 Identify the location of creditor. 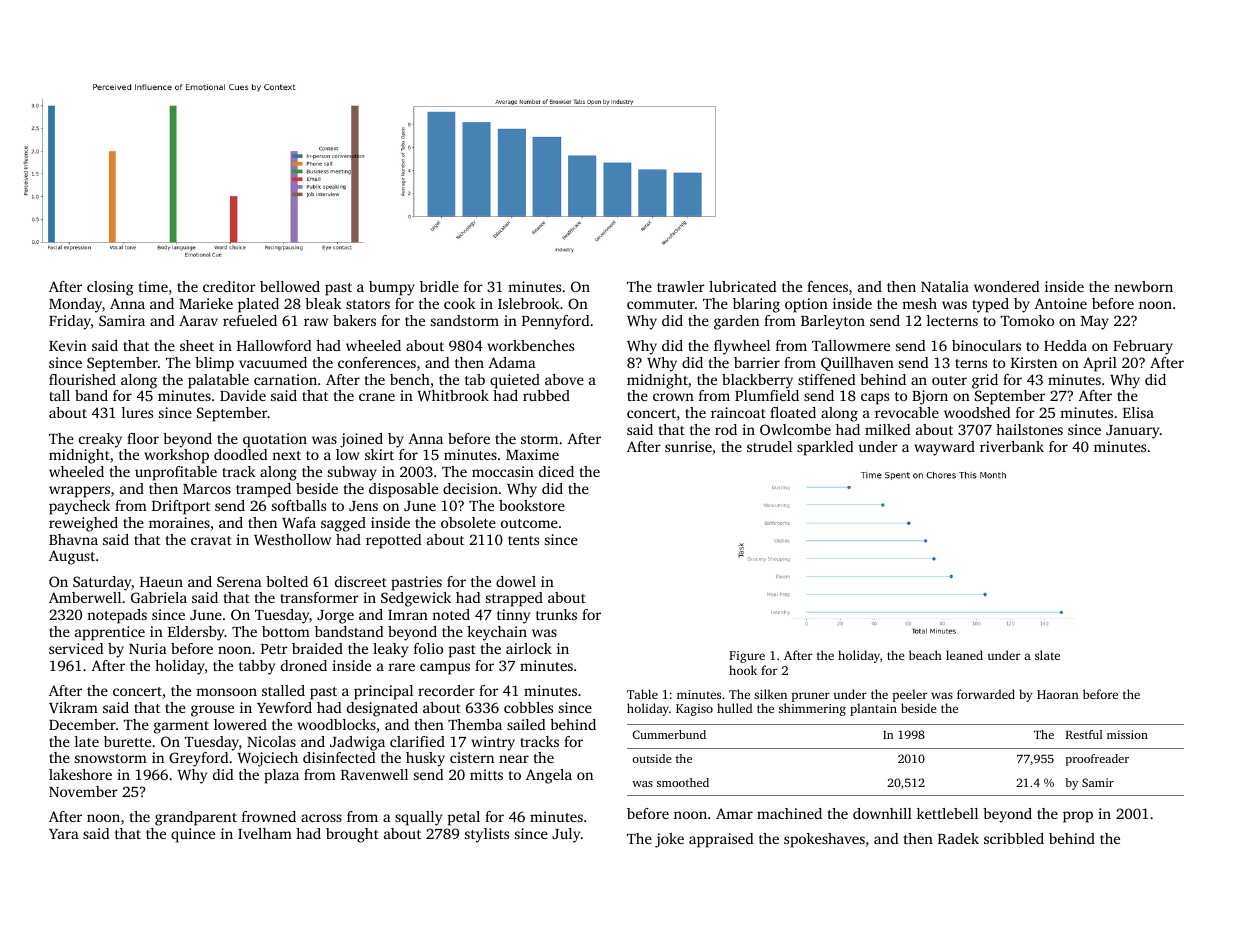
(229, 286).
